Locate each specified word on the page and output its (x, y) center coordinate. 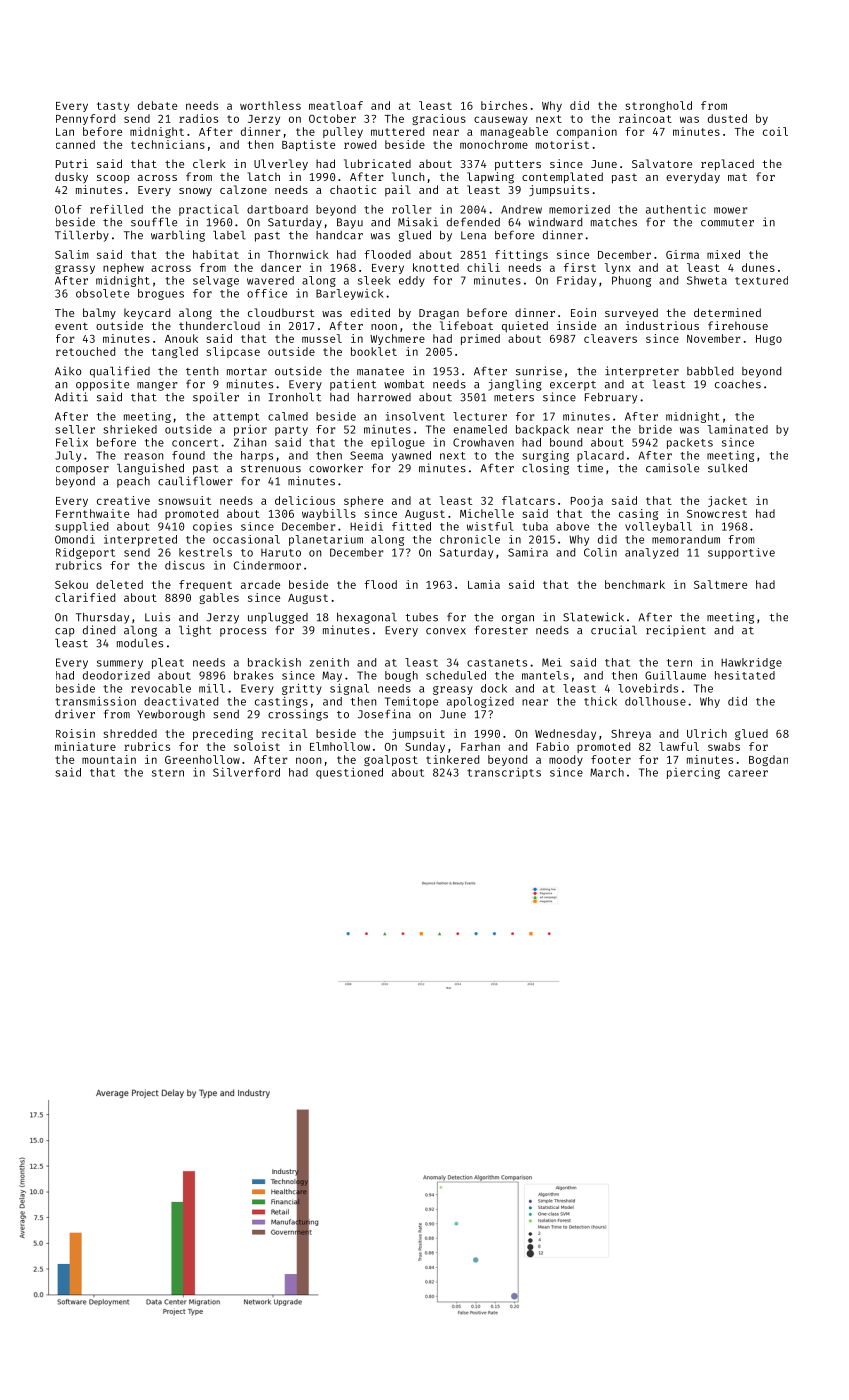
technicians (168, 144)
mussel (322, 338)
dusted (727, 118)
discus (185, 565)
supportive (741, 553)
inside (576, 325)
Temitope (411, 702)
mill (212, 688)
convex (446, 631)
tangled (175, 352)
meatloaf (336, 105)
